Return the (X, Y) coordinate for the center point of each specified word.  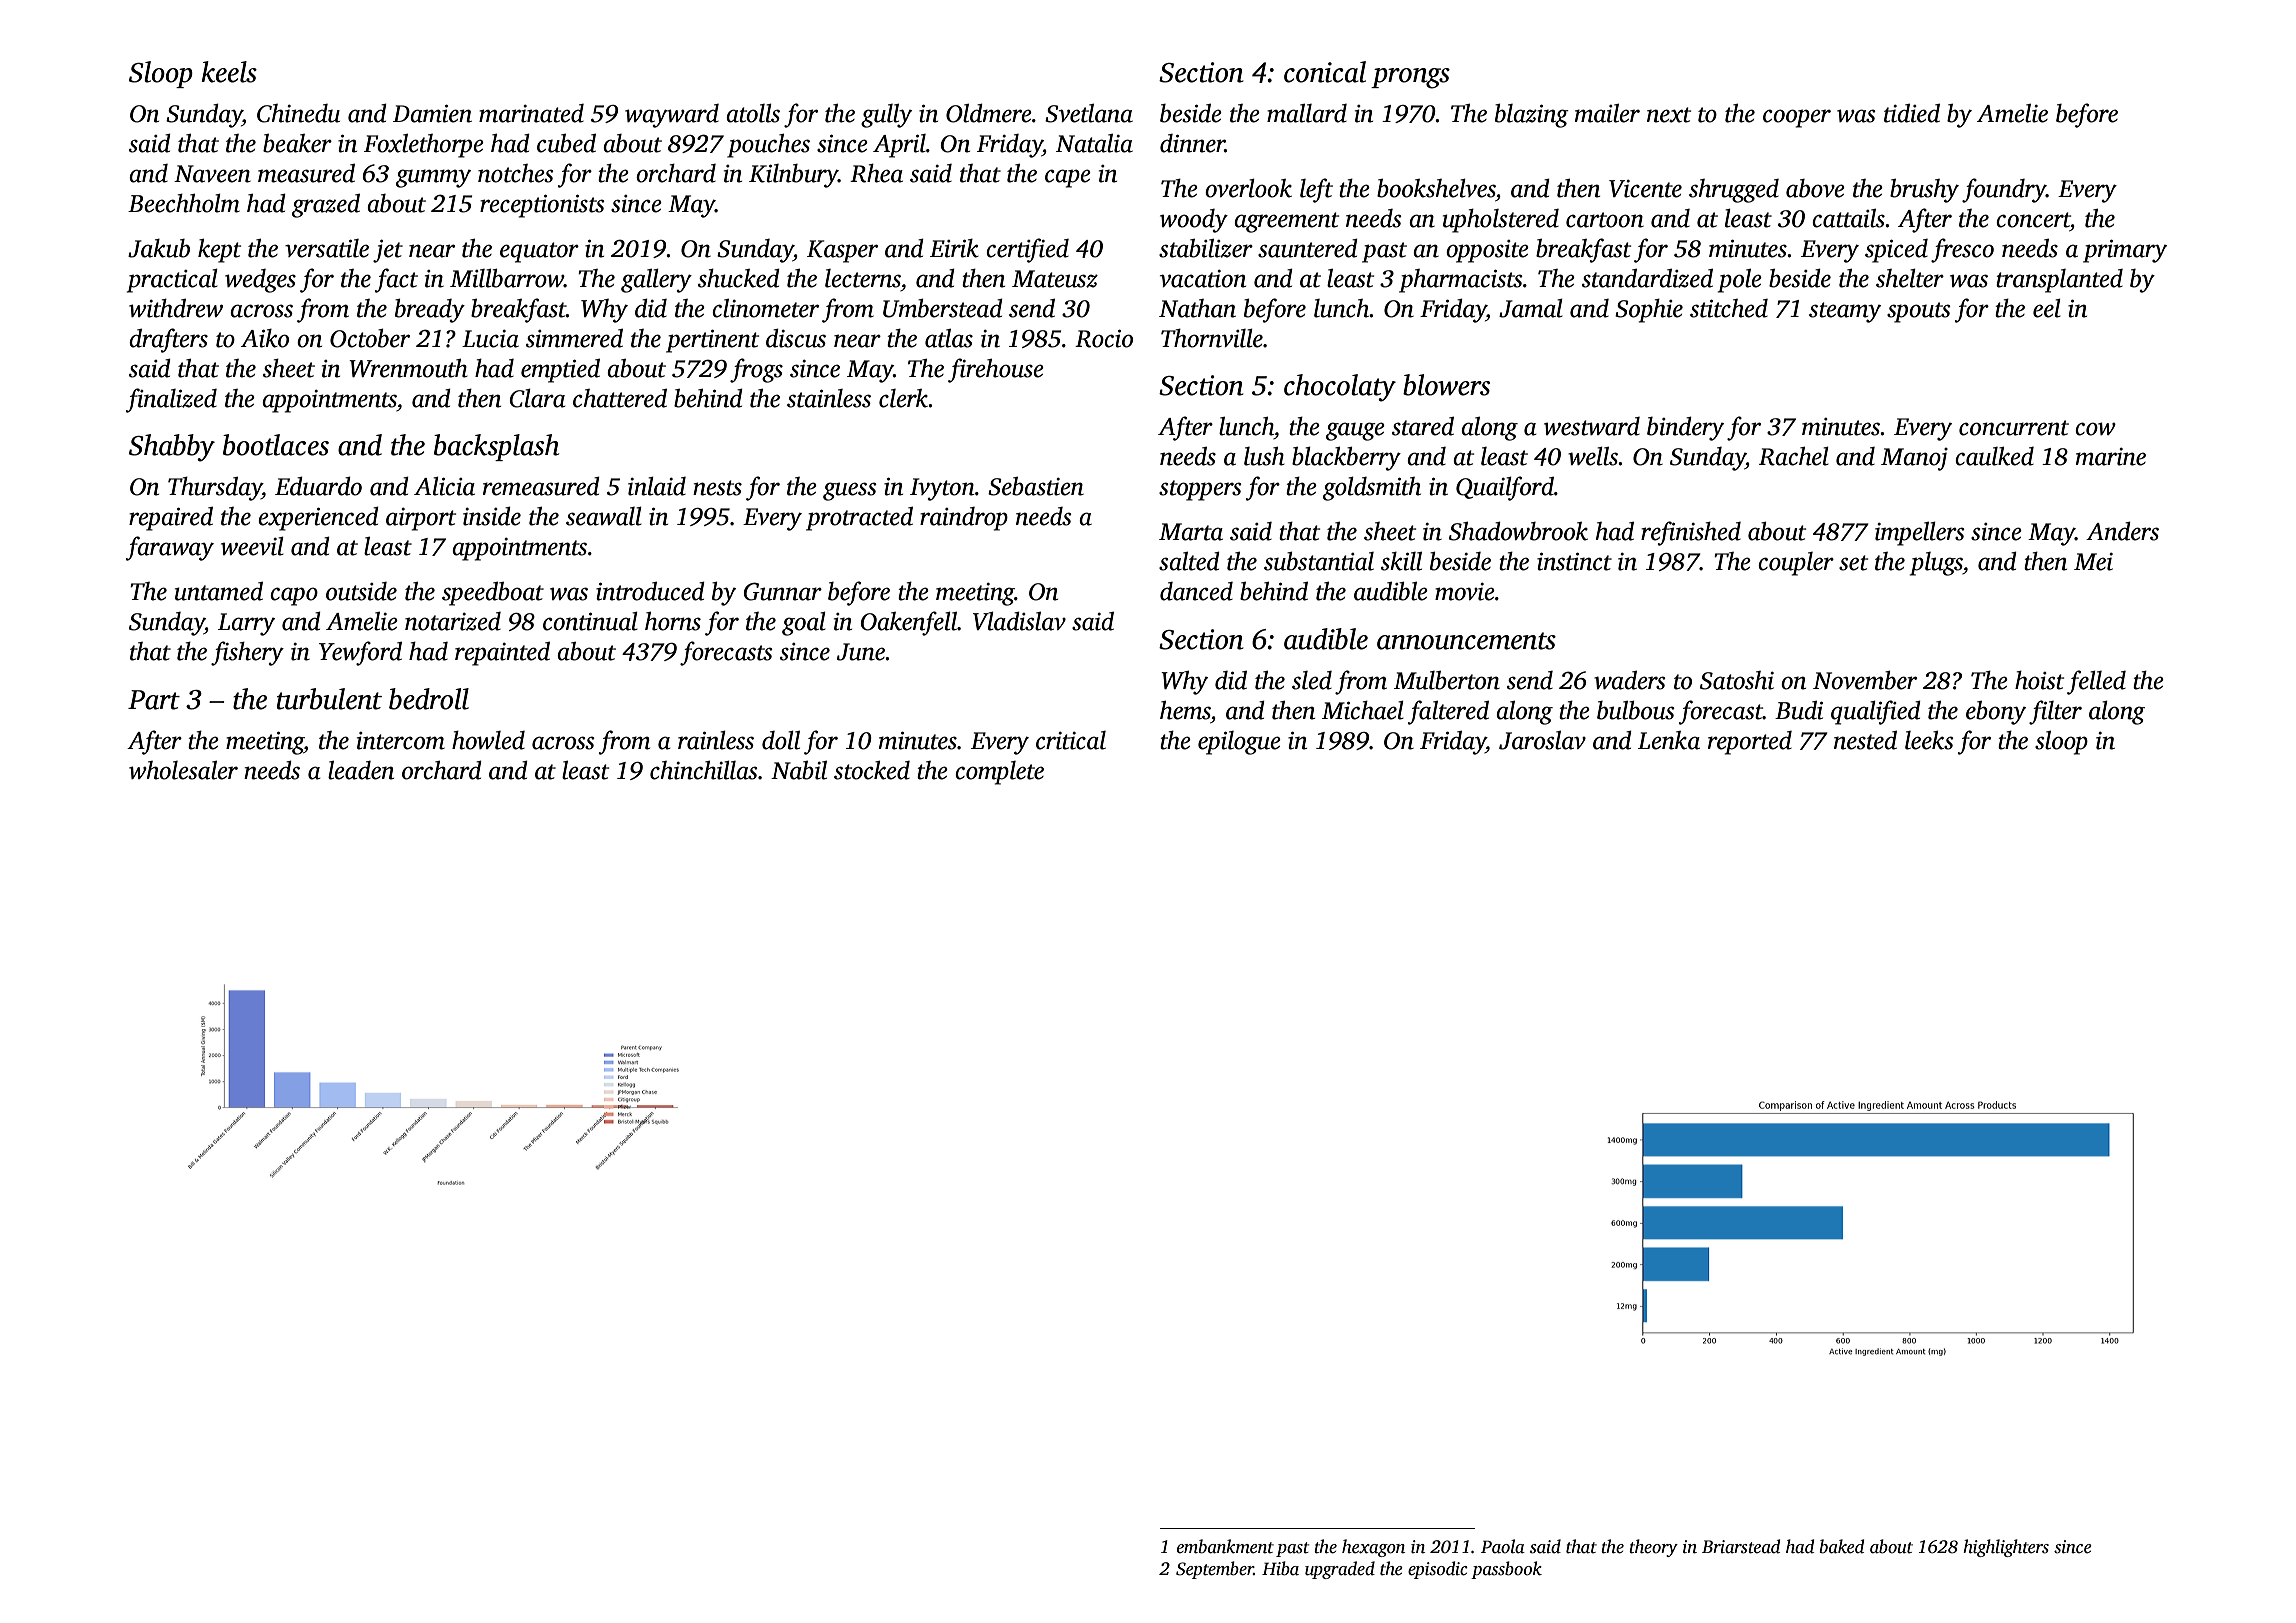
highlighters (2006, 1548)
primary (2125, 251)
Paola (1503, 1546)
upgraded (1340, 1570)
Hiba (1280, 1568)
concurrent (2014, 428)
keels (229, 72)
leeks (1929, 740)
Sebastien (1036, 486)
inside (492, 516)
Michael (1363, 710)
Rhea (876, 173)
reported (1750, 743)
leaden (361, 770)
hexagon (1373, 1548)
